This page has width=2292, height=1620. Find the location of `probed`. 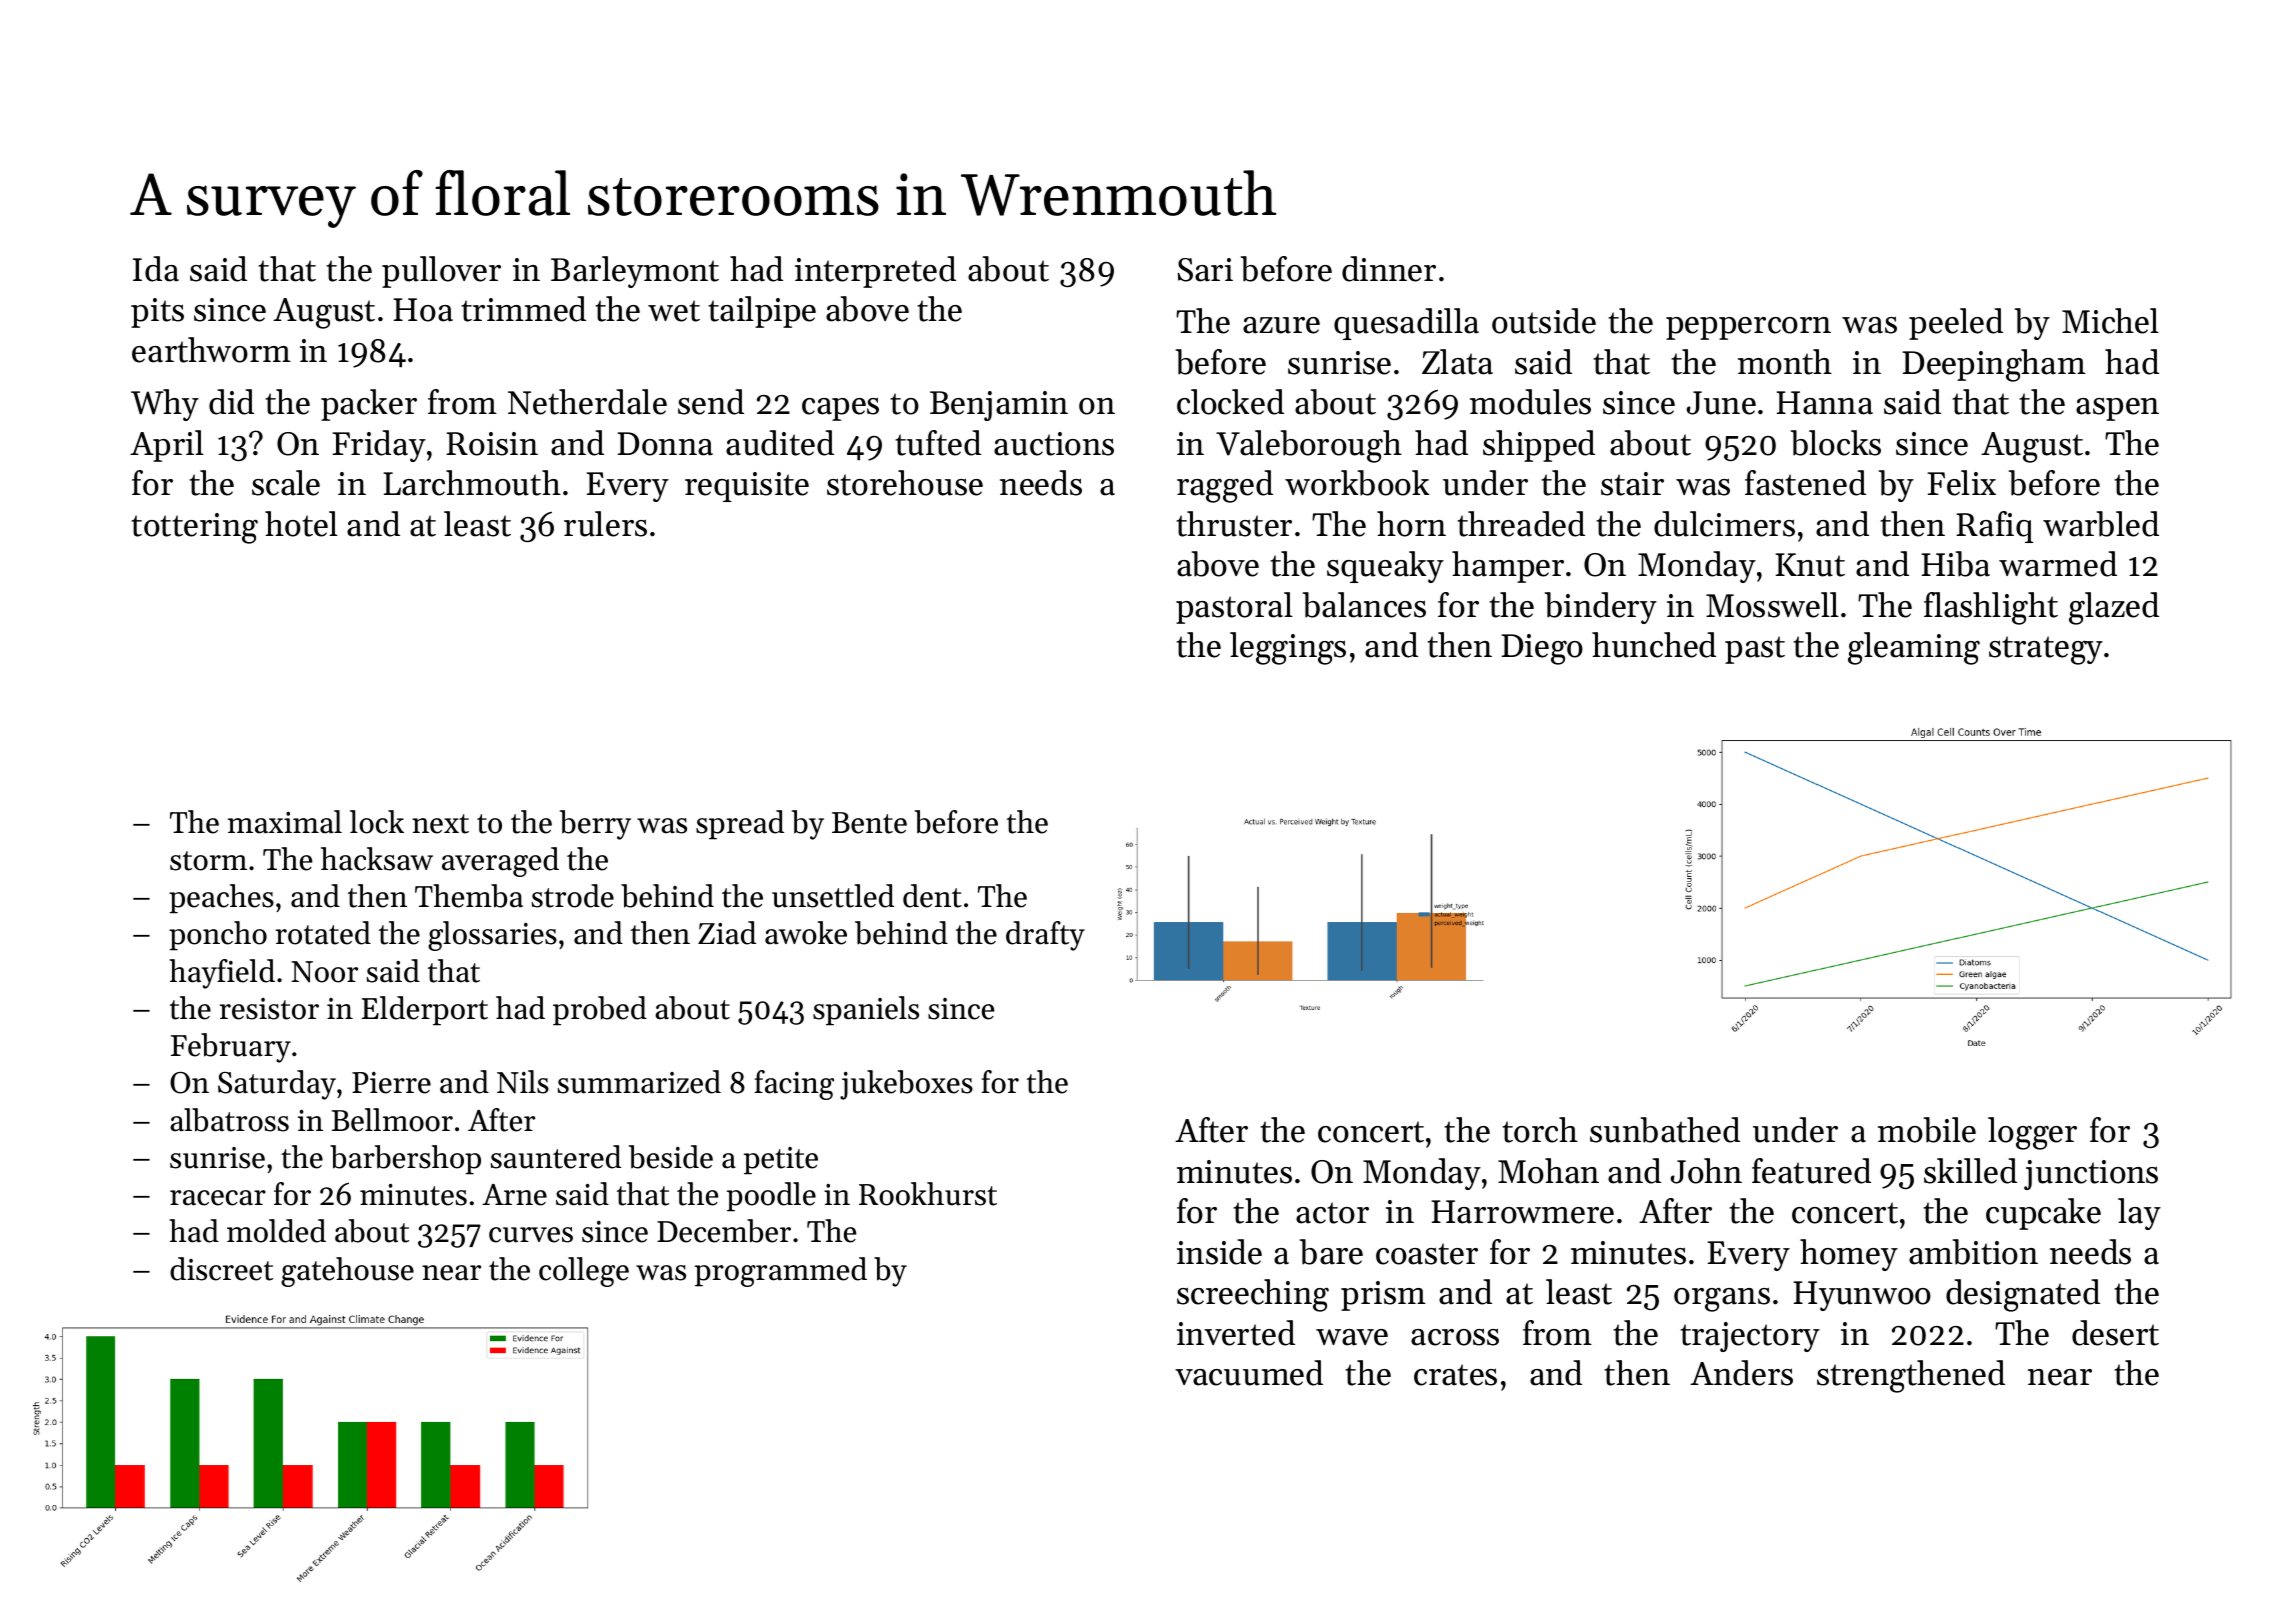

probed is located at coordinates (600, 1011).
